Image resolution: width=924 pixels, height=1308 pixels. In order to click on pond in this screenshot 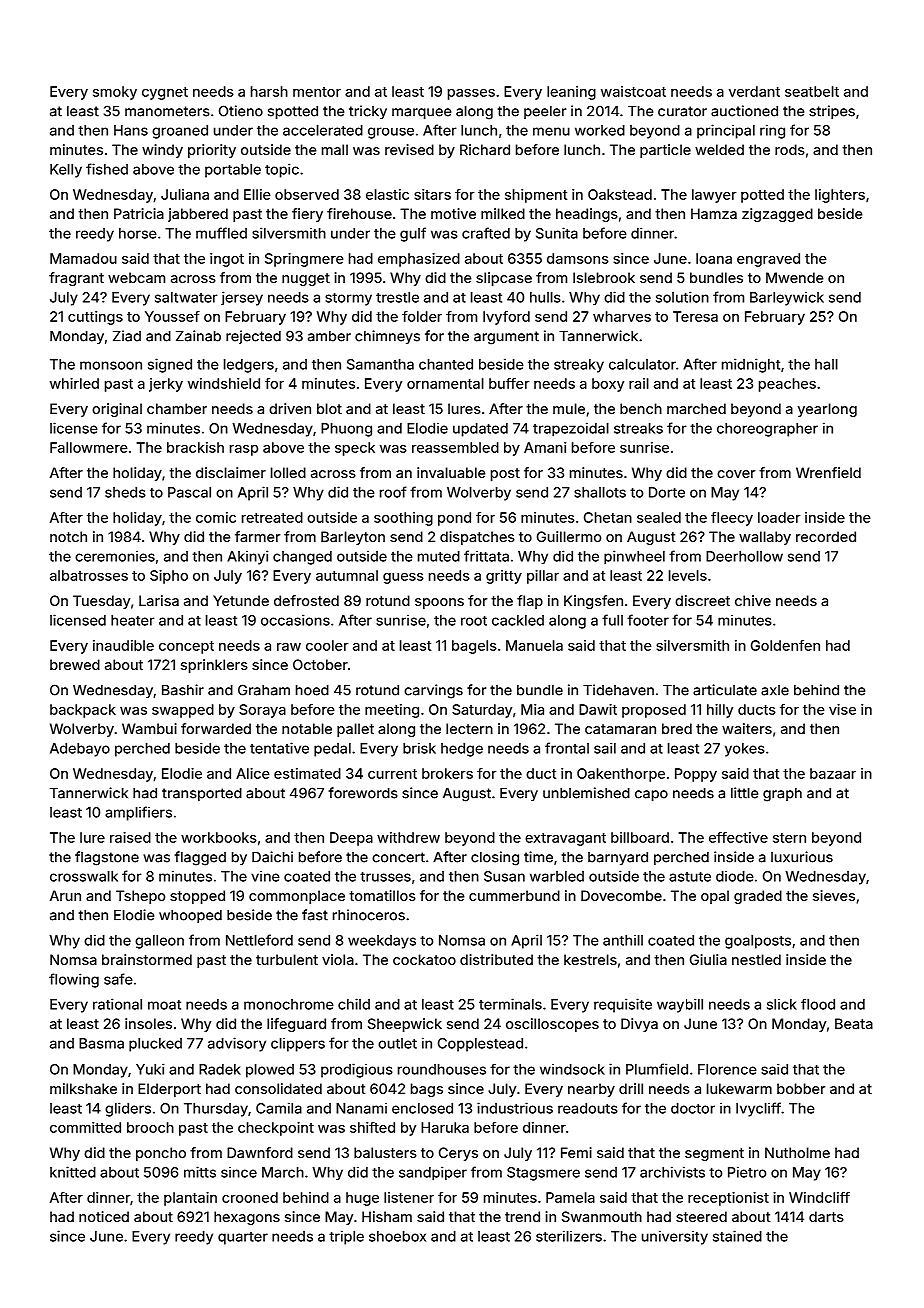, I will do `click(454, 519)`.
